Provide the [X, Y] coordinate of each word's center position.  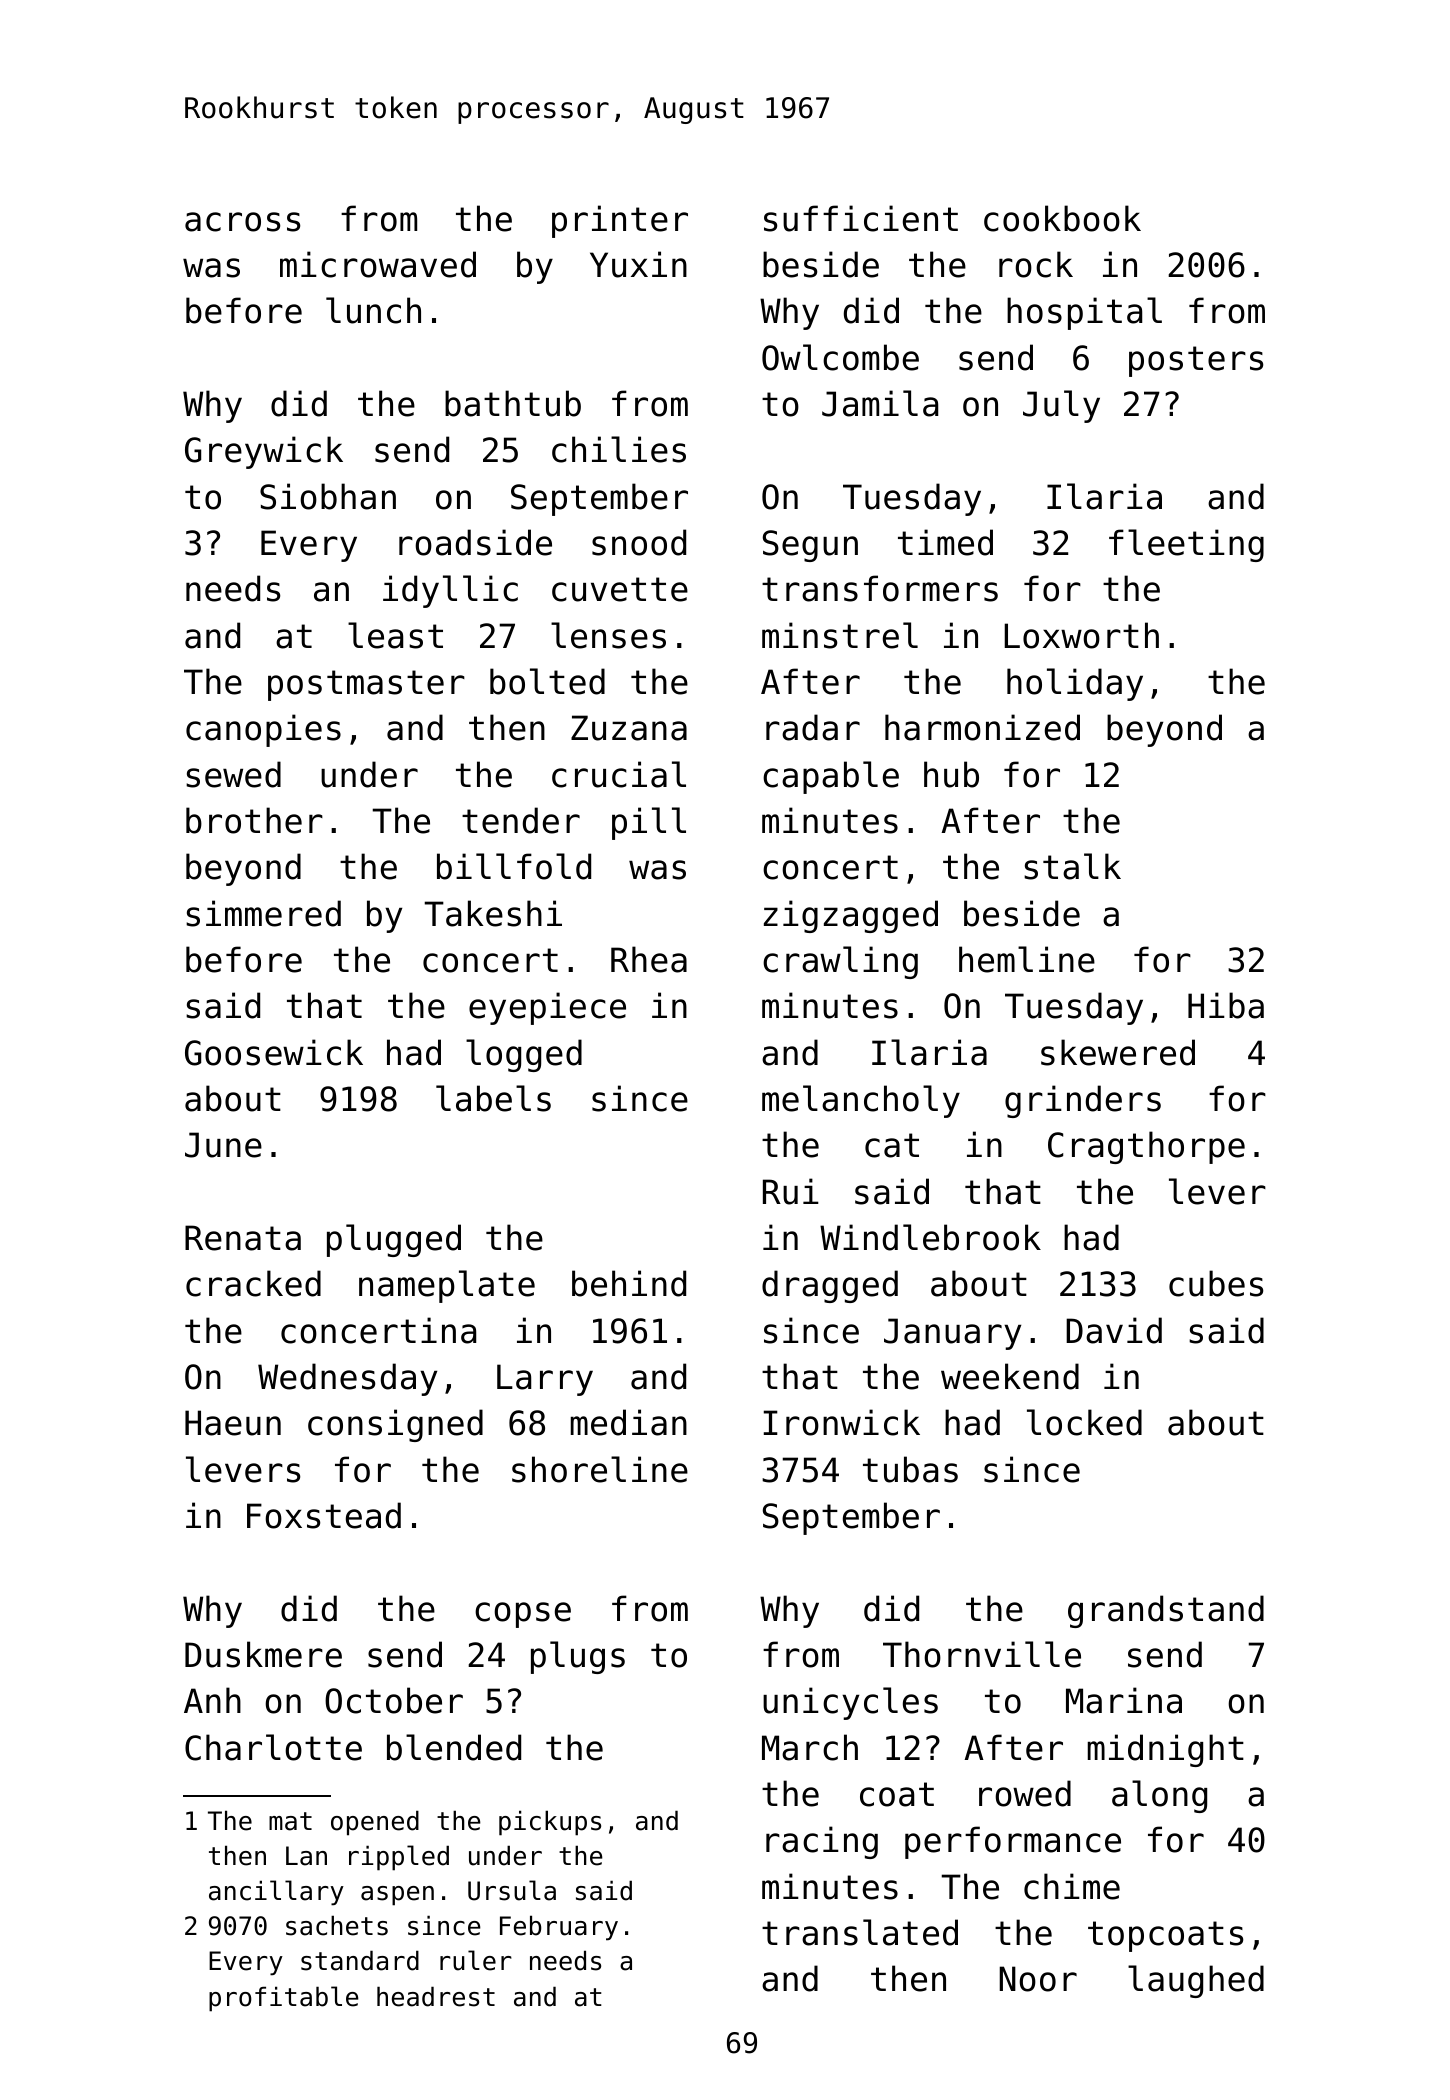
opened [375, 1823]
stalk [1072, 866]
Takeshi [493, 913]
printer [620, 221]
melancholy [861, 1101]
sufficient [861, 218]
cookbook [1062, 218]
